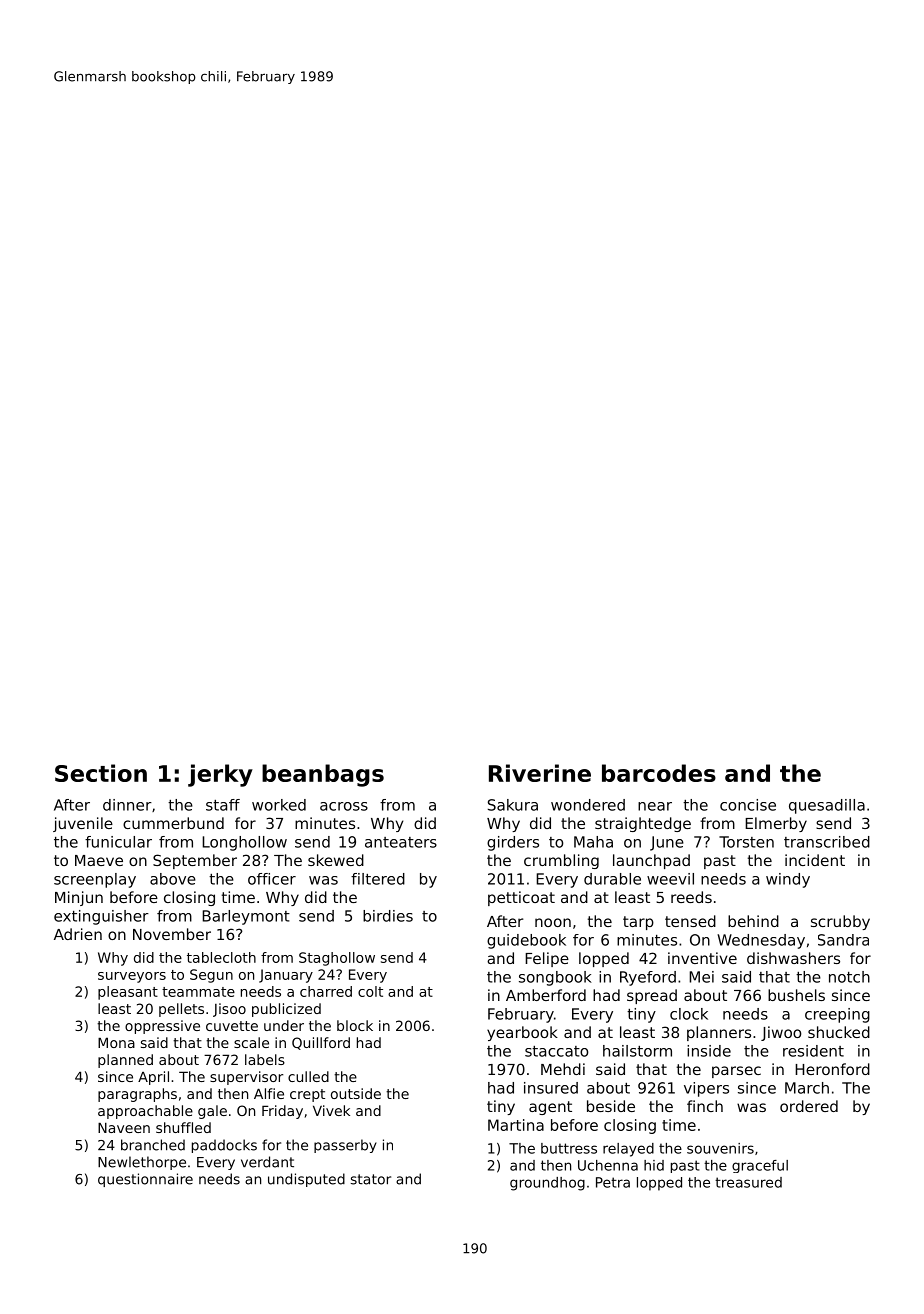 The width and height of the image is (924, 1314). I want to click on Riverine, so click(540, 773).
